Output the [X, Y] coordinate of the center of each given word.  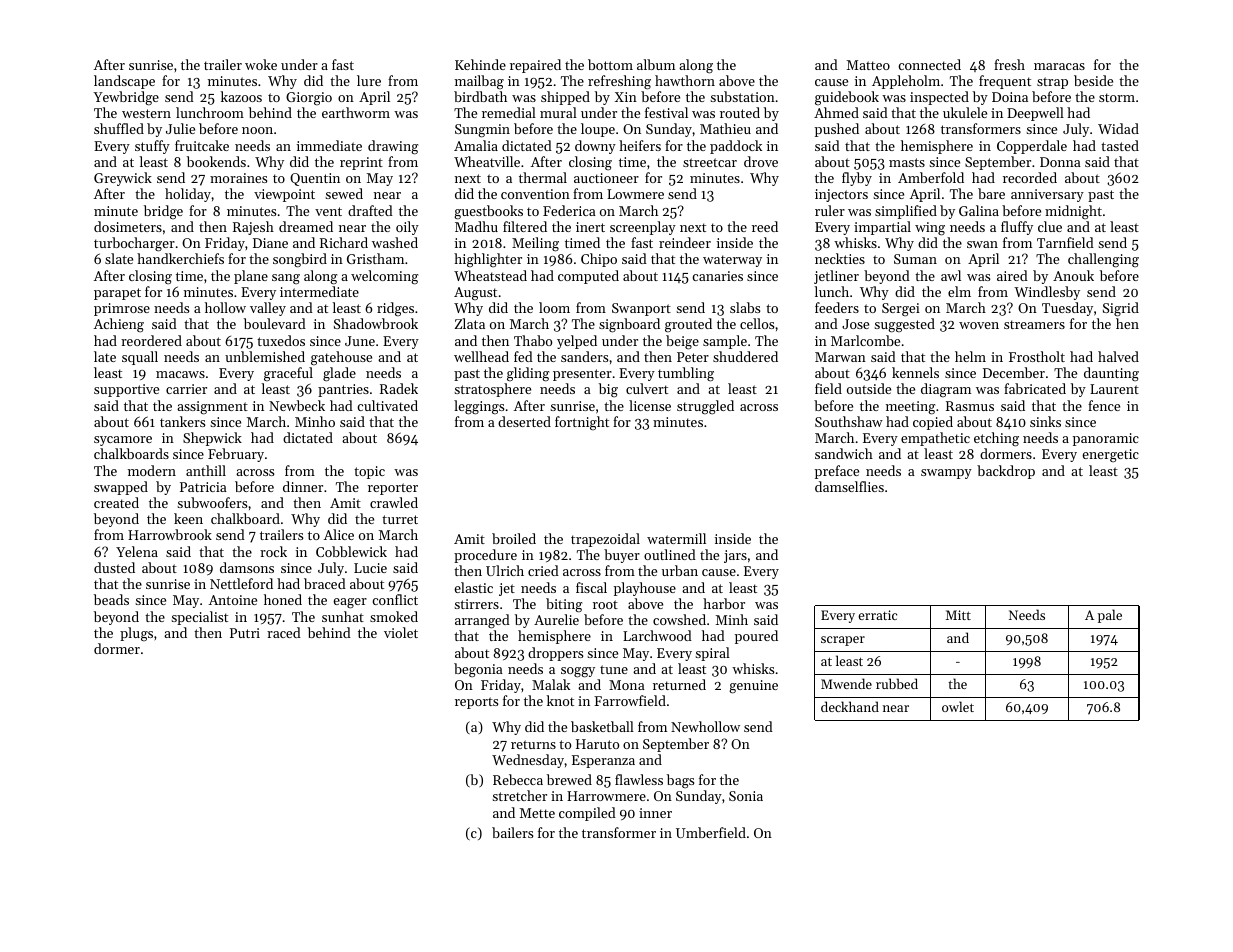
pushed [837, 130]
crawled [394, 502]
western [146, 113]
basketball [602, 726]
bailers [512, 832]
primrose [122, 309]
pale [1110, 616]
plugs [136, 634]
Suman [915, 259]
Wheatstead [490, 275]
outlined [670, 554]
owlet [958, 706]
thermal [543, 177]
